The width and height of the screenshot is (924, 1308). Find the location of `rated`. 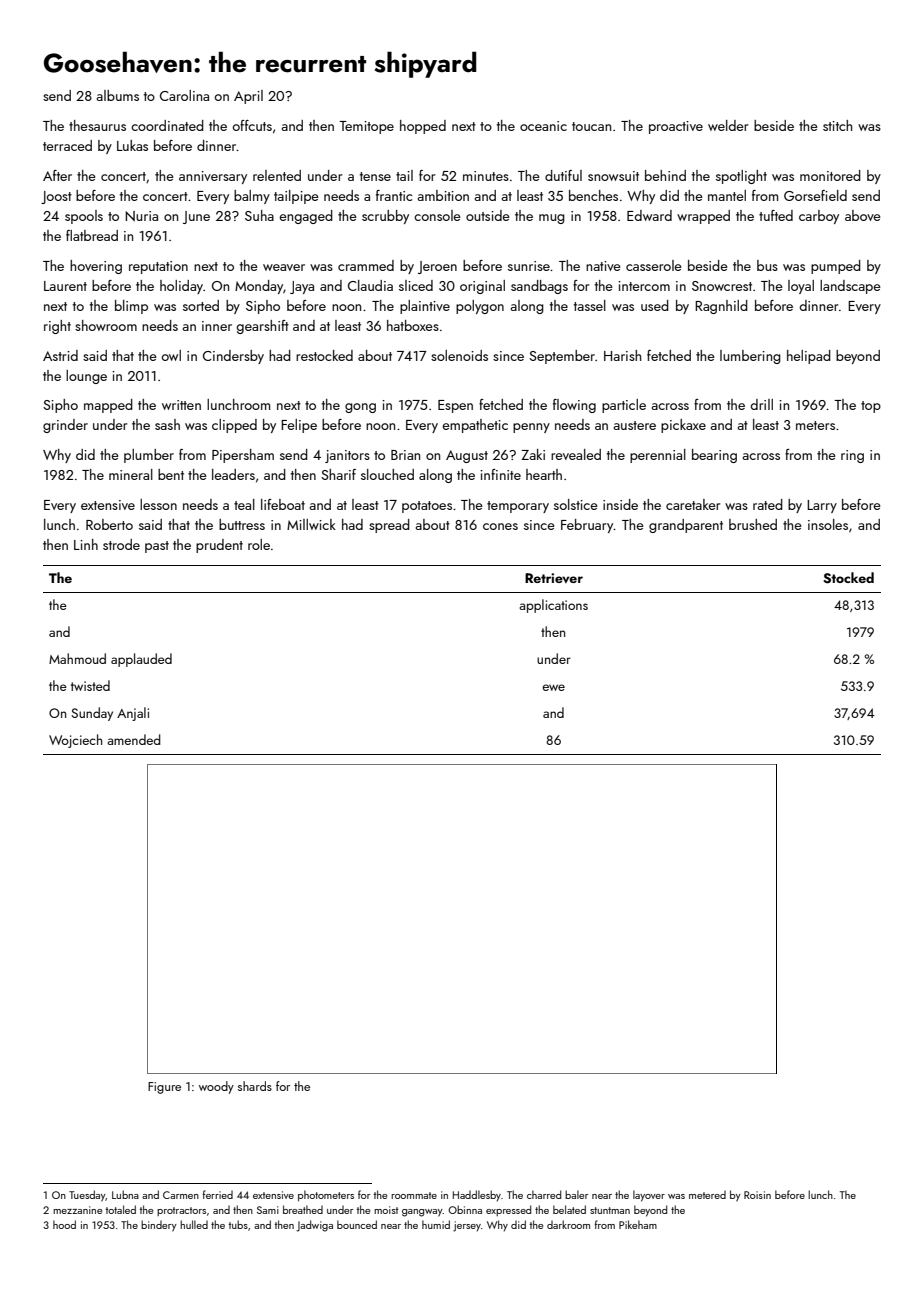

rated is located at coordinates (768, 504).
